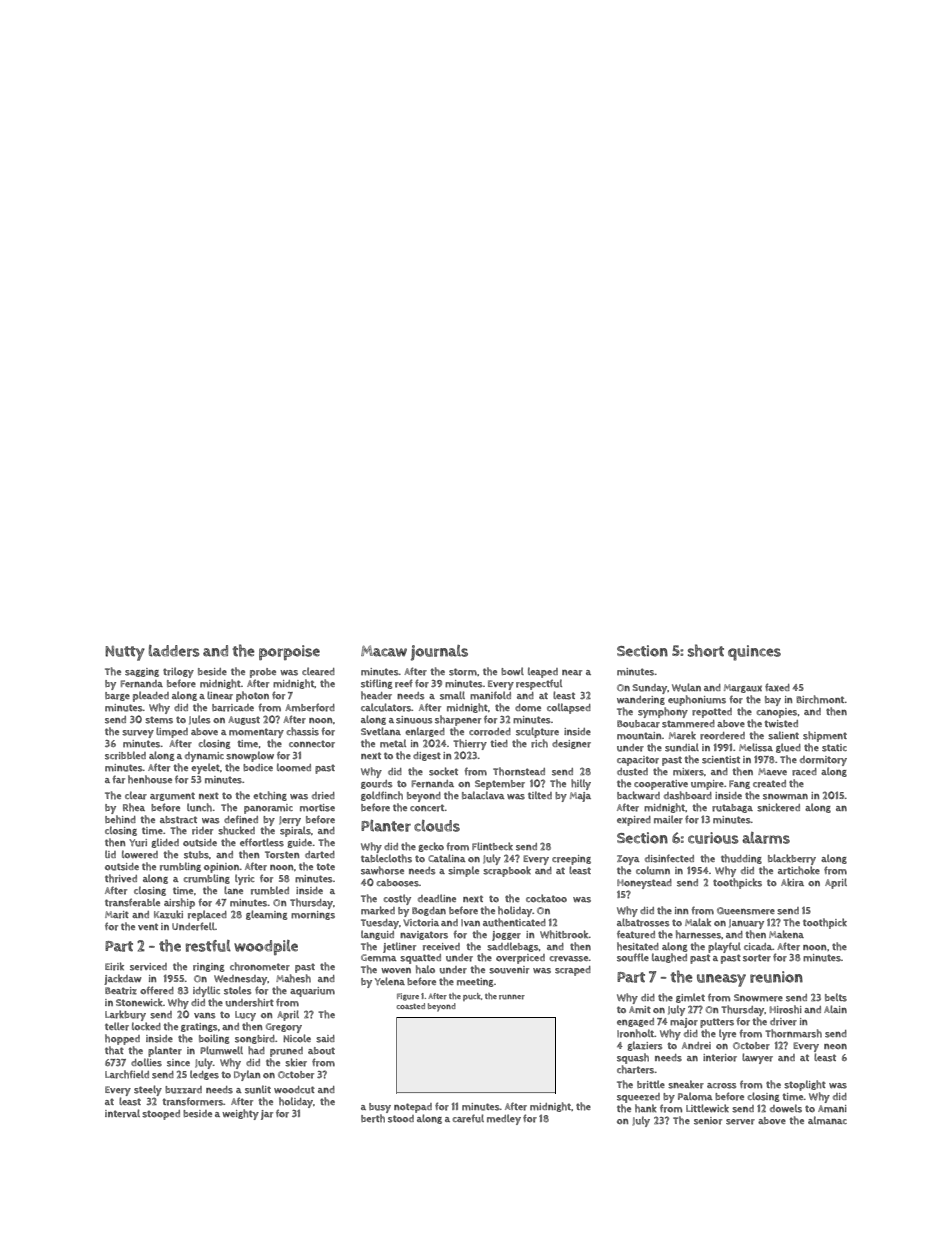 This document has height=1233, width=952. What do you see at coordinates (634, 821) in the document?
I see `expired` at bounding box center [634, 821].
